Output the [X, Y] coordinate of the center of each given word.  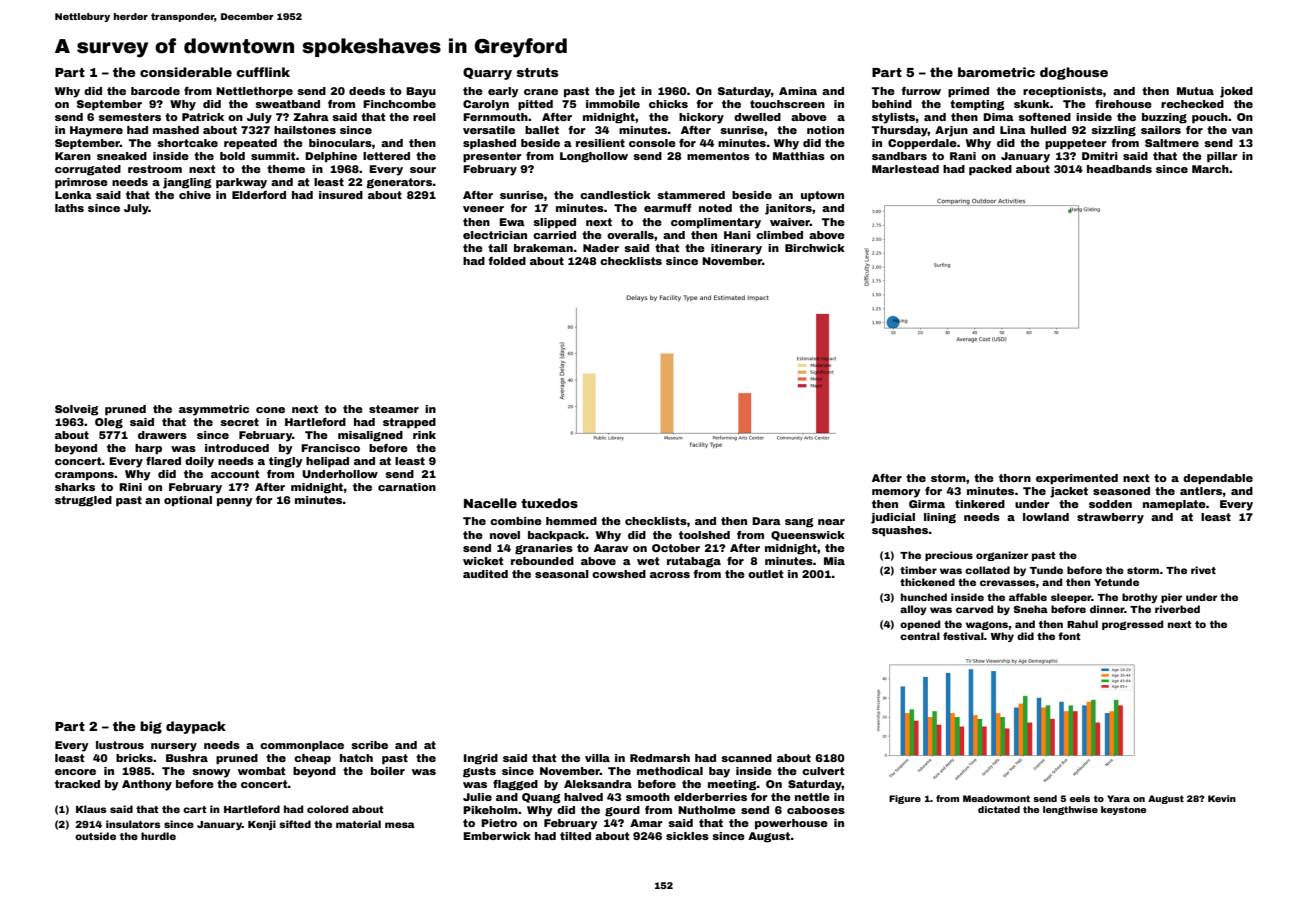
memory [896, 493]
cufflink [263, 72]
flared [163, 461]
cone [270, 410]
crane [541, 92]
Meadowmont [996, 798]
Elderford [259, 195]
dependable [1218, 479]
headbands [1119, 169]
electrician [495, 235]
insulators [133, 824]
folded [507, 261]
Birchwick [815, 248]
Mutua [1195, 91]
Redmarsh [660, 758]
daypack [196, 727]
